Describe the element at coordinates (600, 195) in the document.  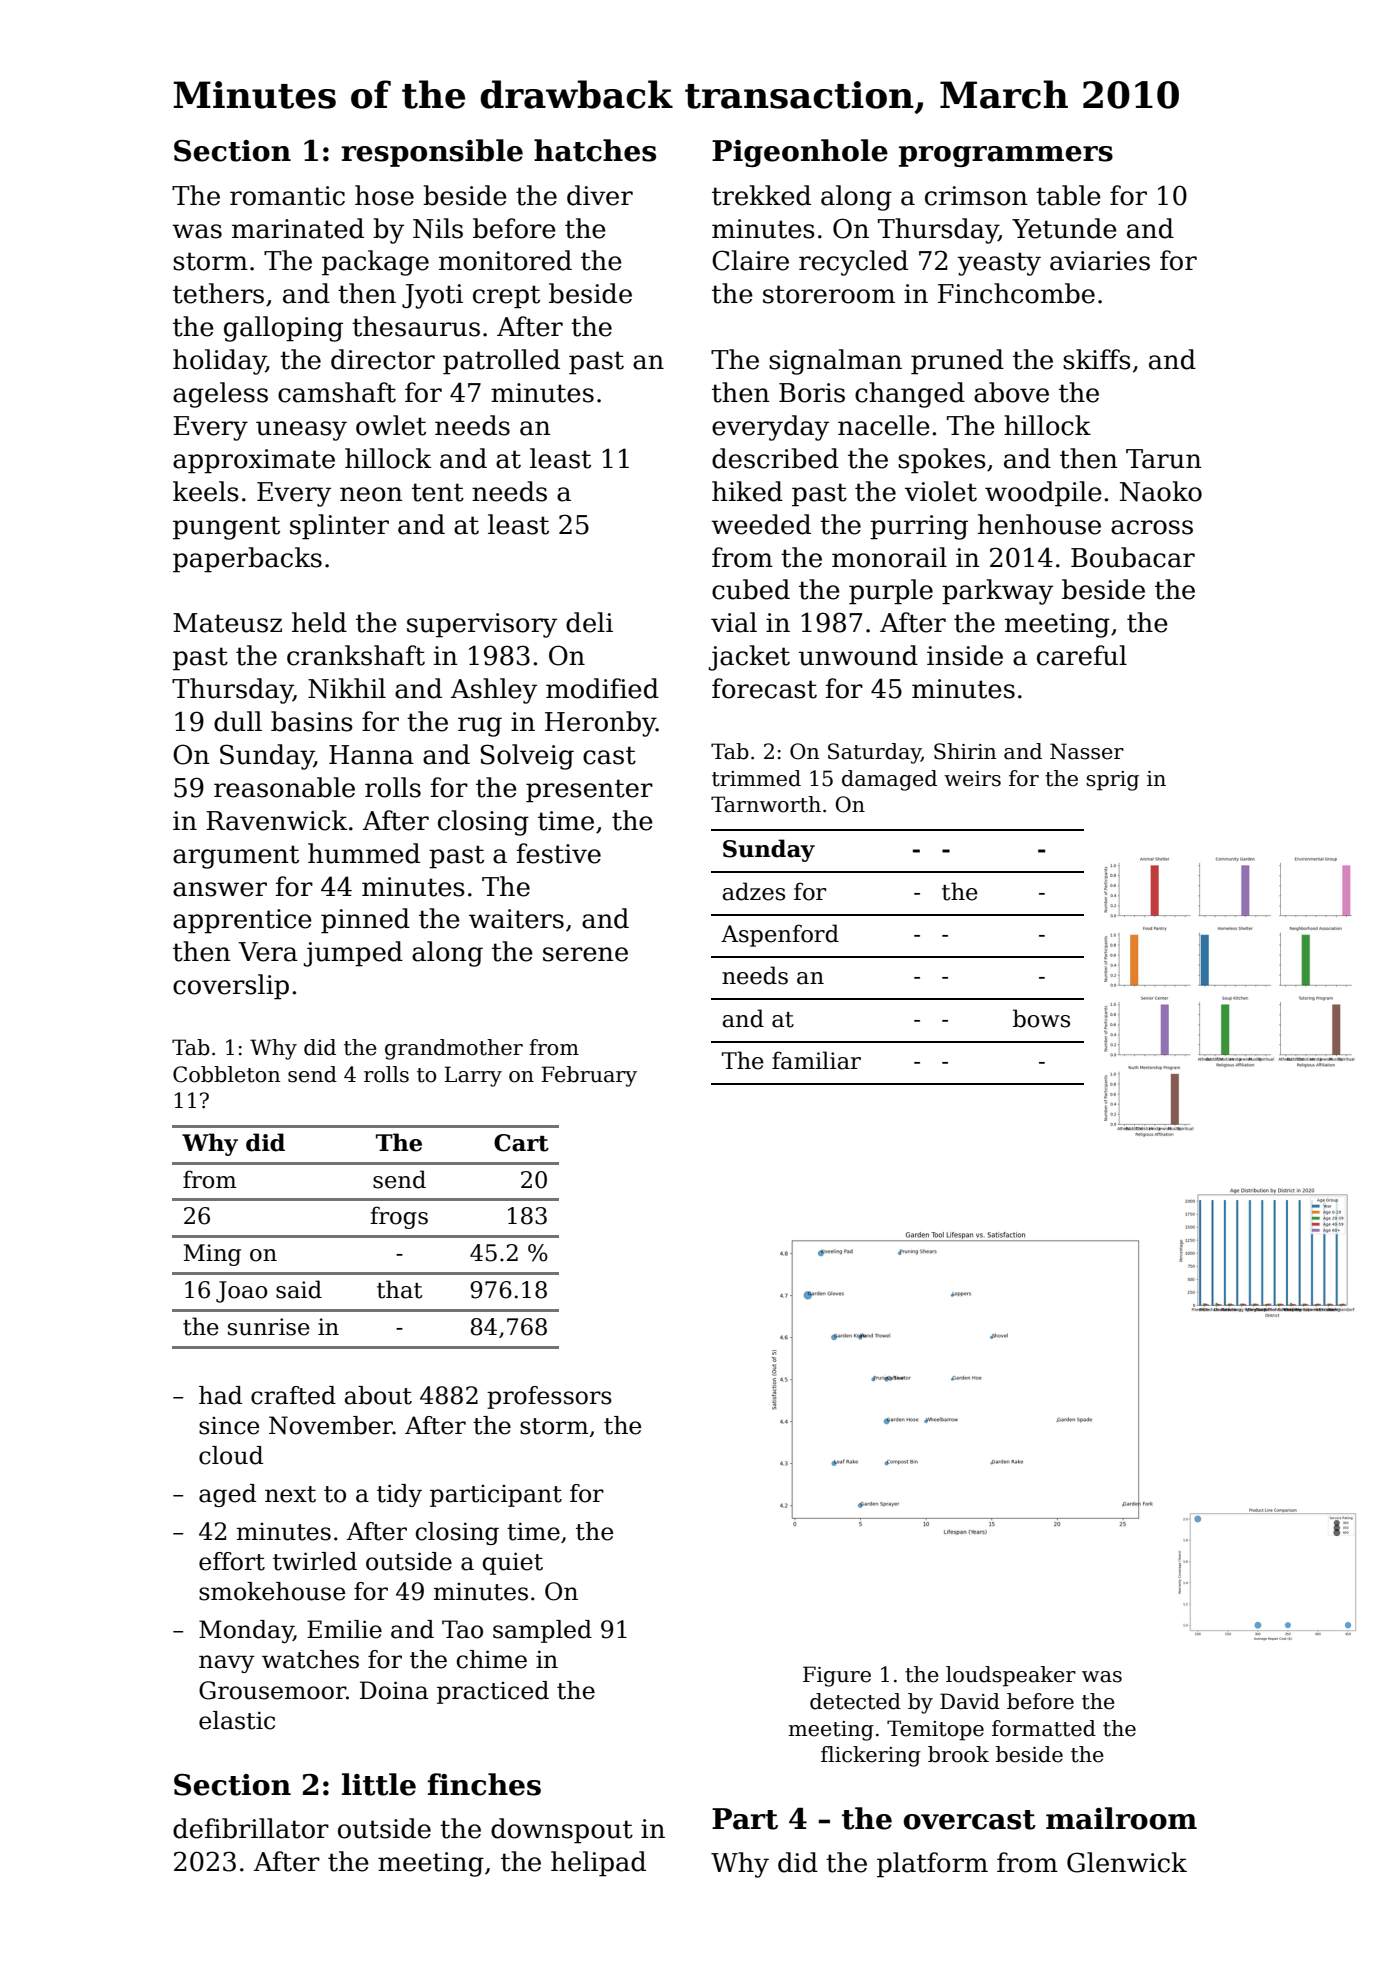
I see `diver` at that location.
